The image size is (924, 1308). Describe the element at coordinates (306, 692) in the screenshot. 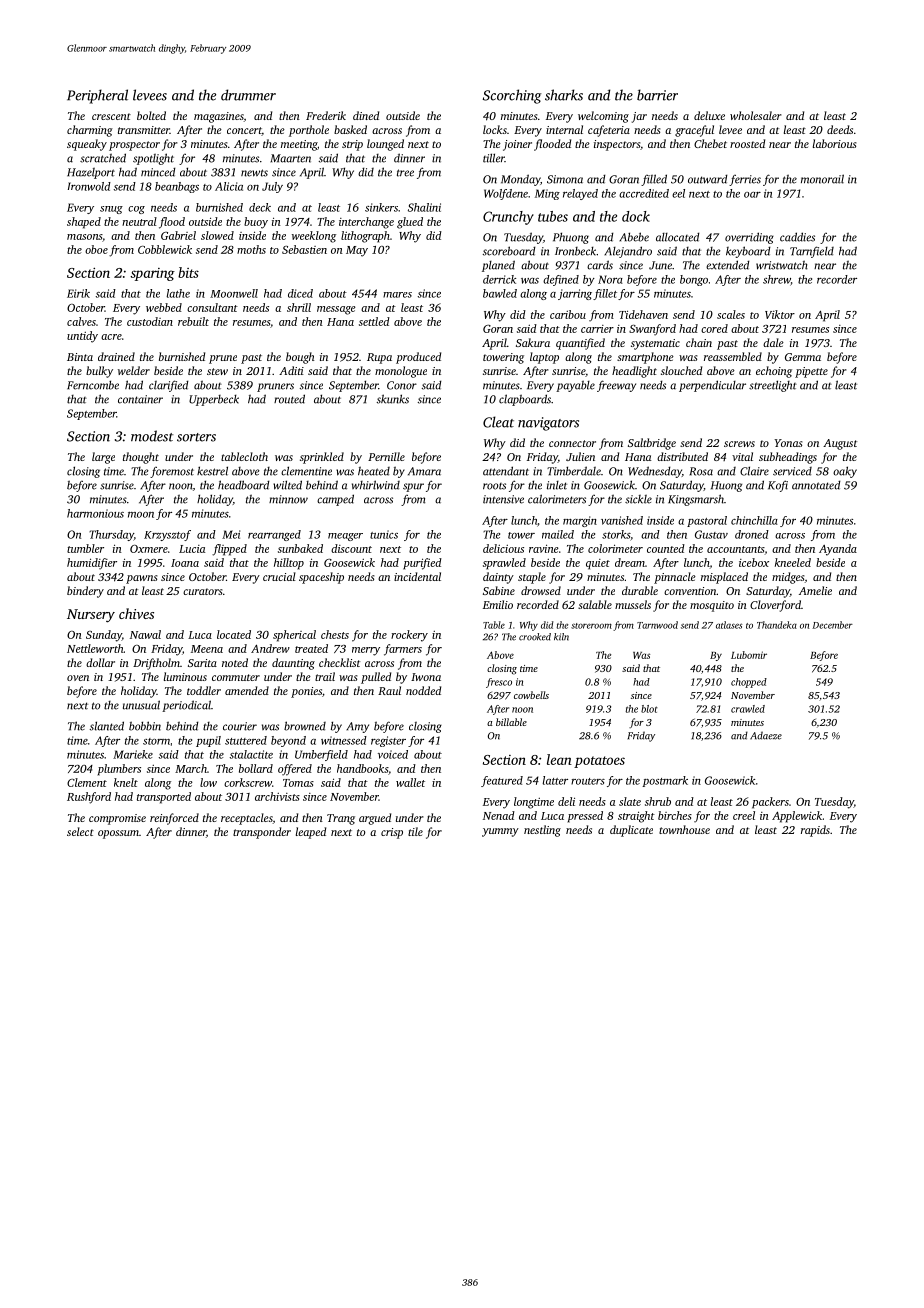

I see `ponies` at that location.
